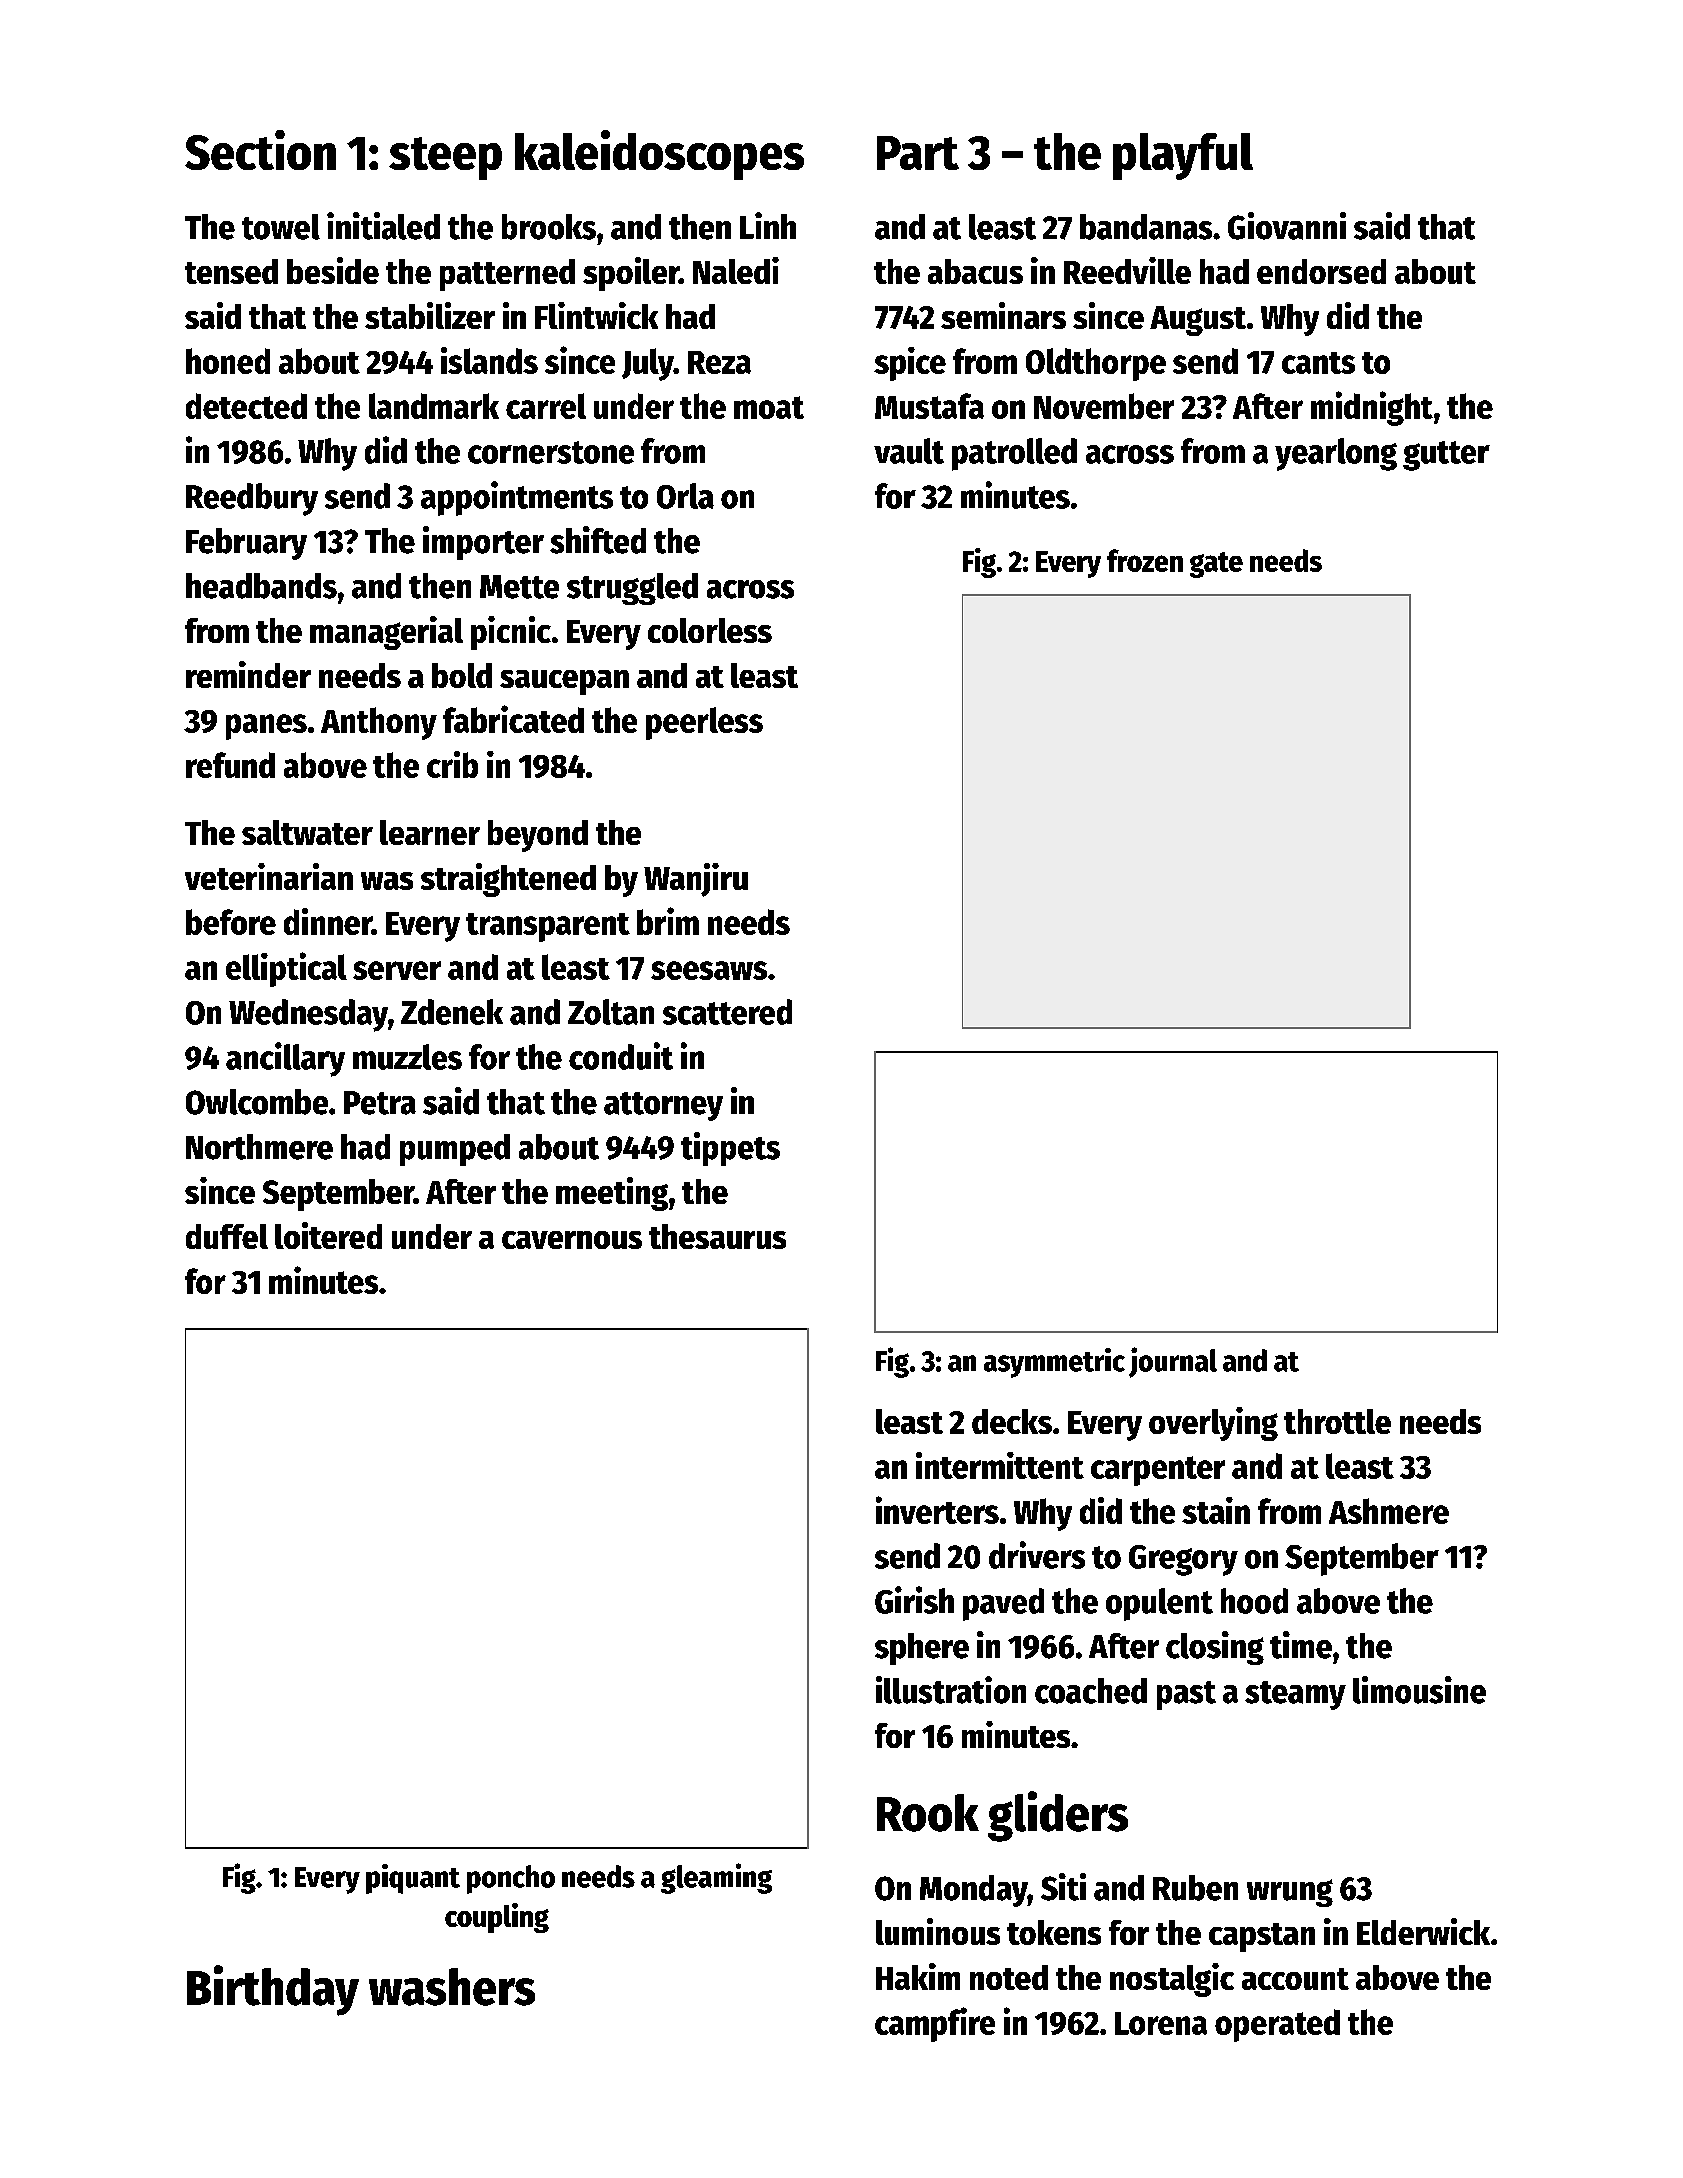  I want to click on scattered, so click(727, 1012).
